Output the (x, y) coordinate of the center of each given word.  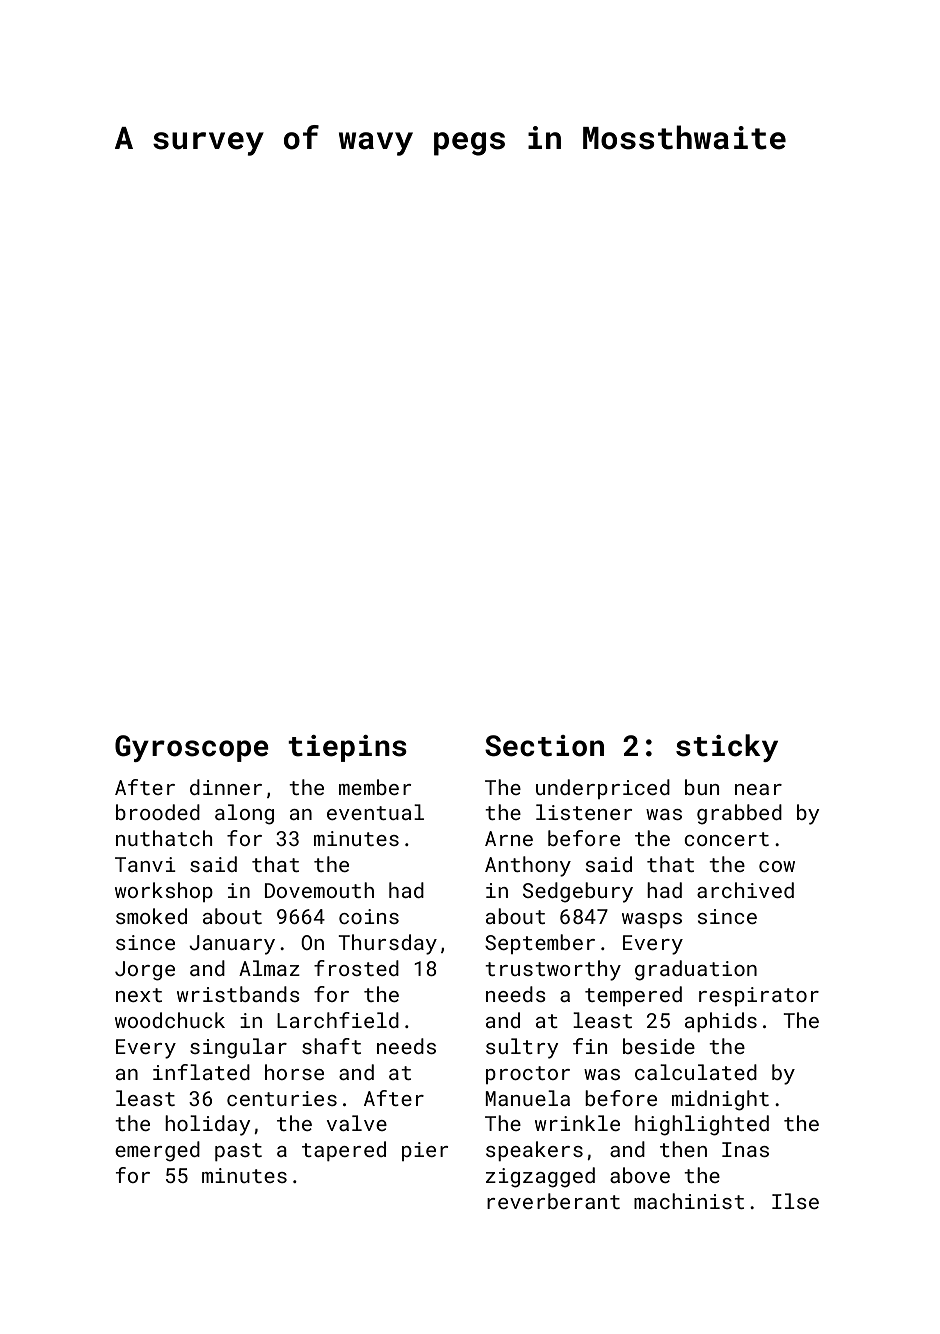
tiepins (347, 748)
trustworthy (553, 970)
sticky (727, 748)
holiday (207, 1125)
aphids (721, 1022)
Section (544, 746)
